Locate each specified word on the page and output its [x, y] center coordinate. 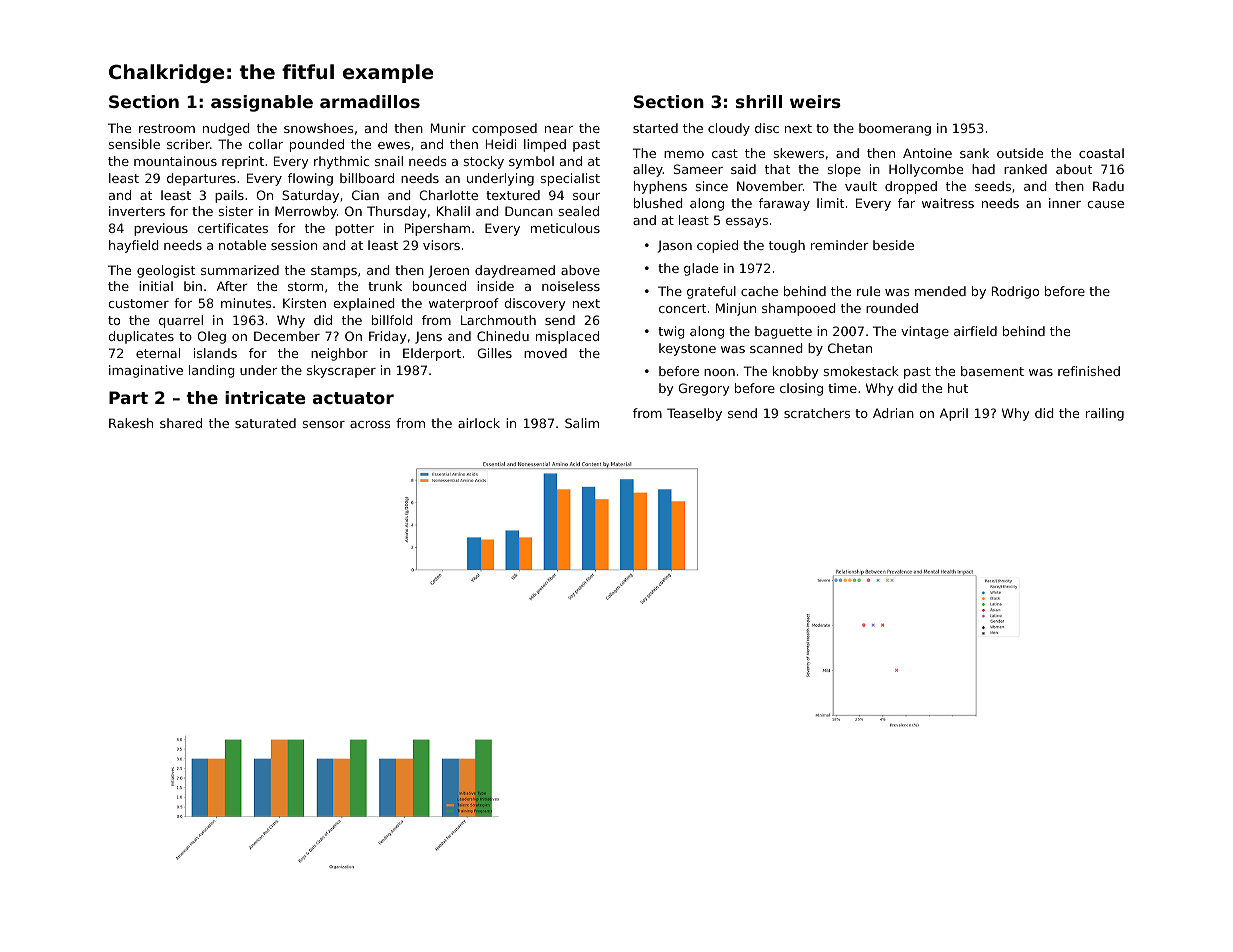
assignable [262, 103]
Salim [582, 423]
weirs [815, 101]
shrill [759, 101]
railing [1105, 414]
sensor [324, 424]
